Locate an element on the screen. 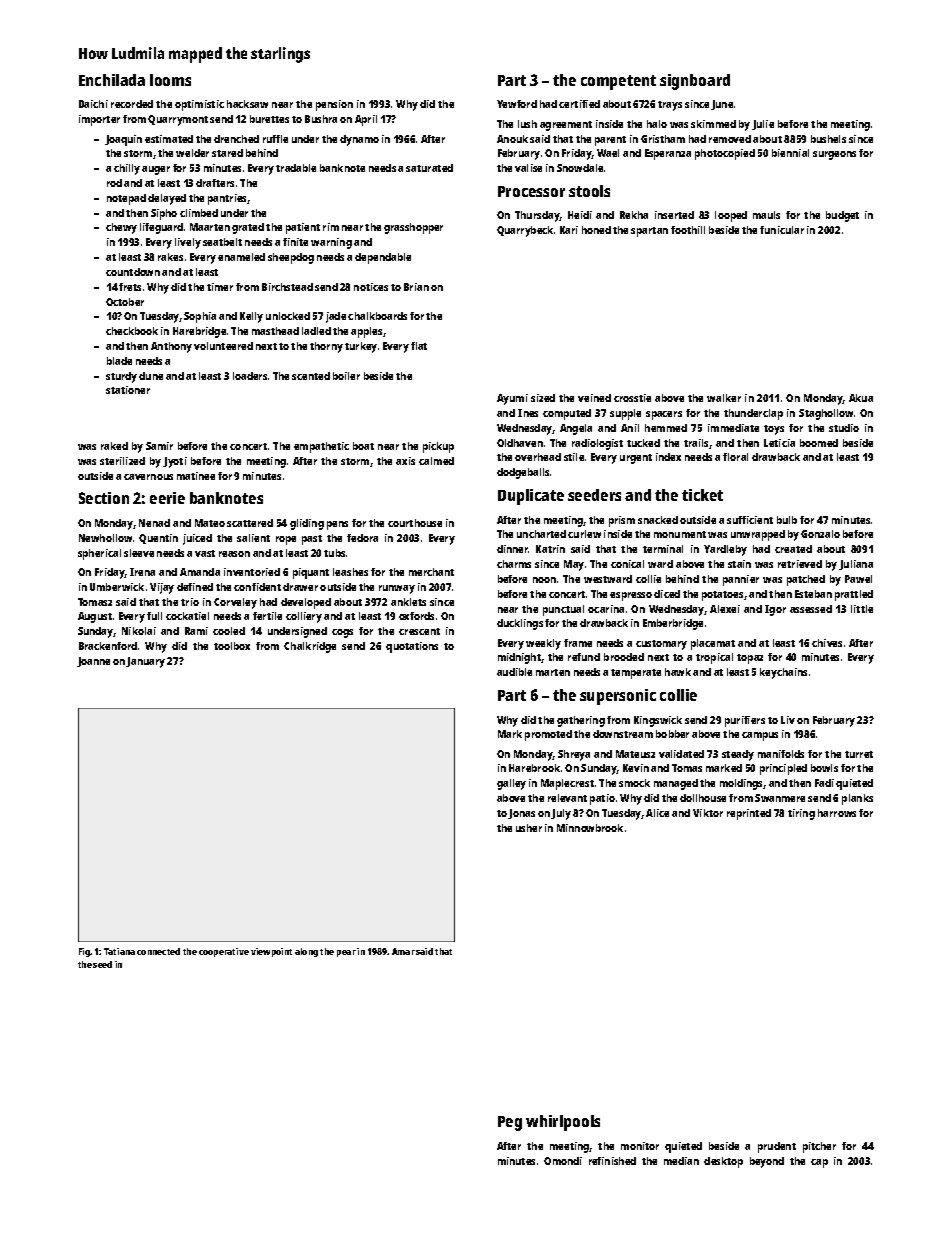  audible is located at coordinates (514, 672).
